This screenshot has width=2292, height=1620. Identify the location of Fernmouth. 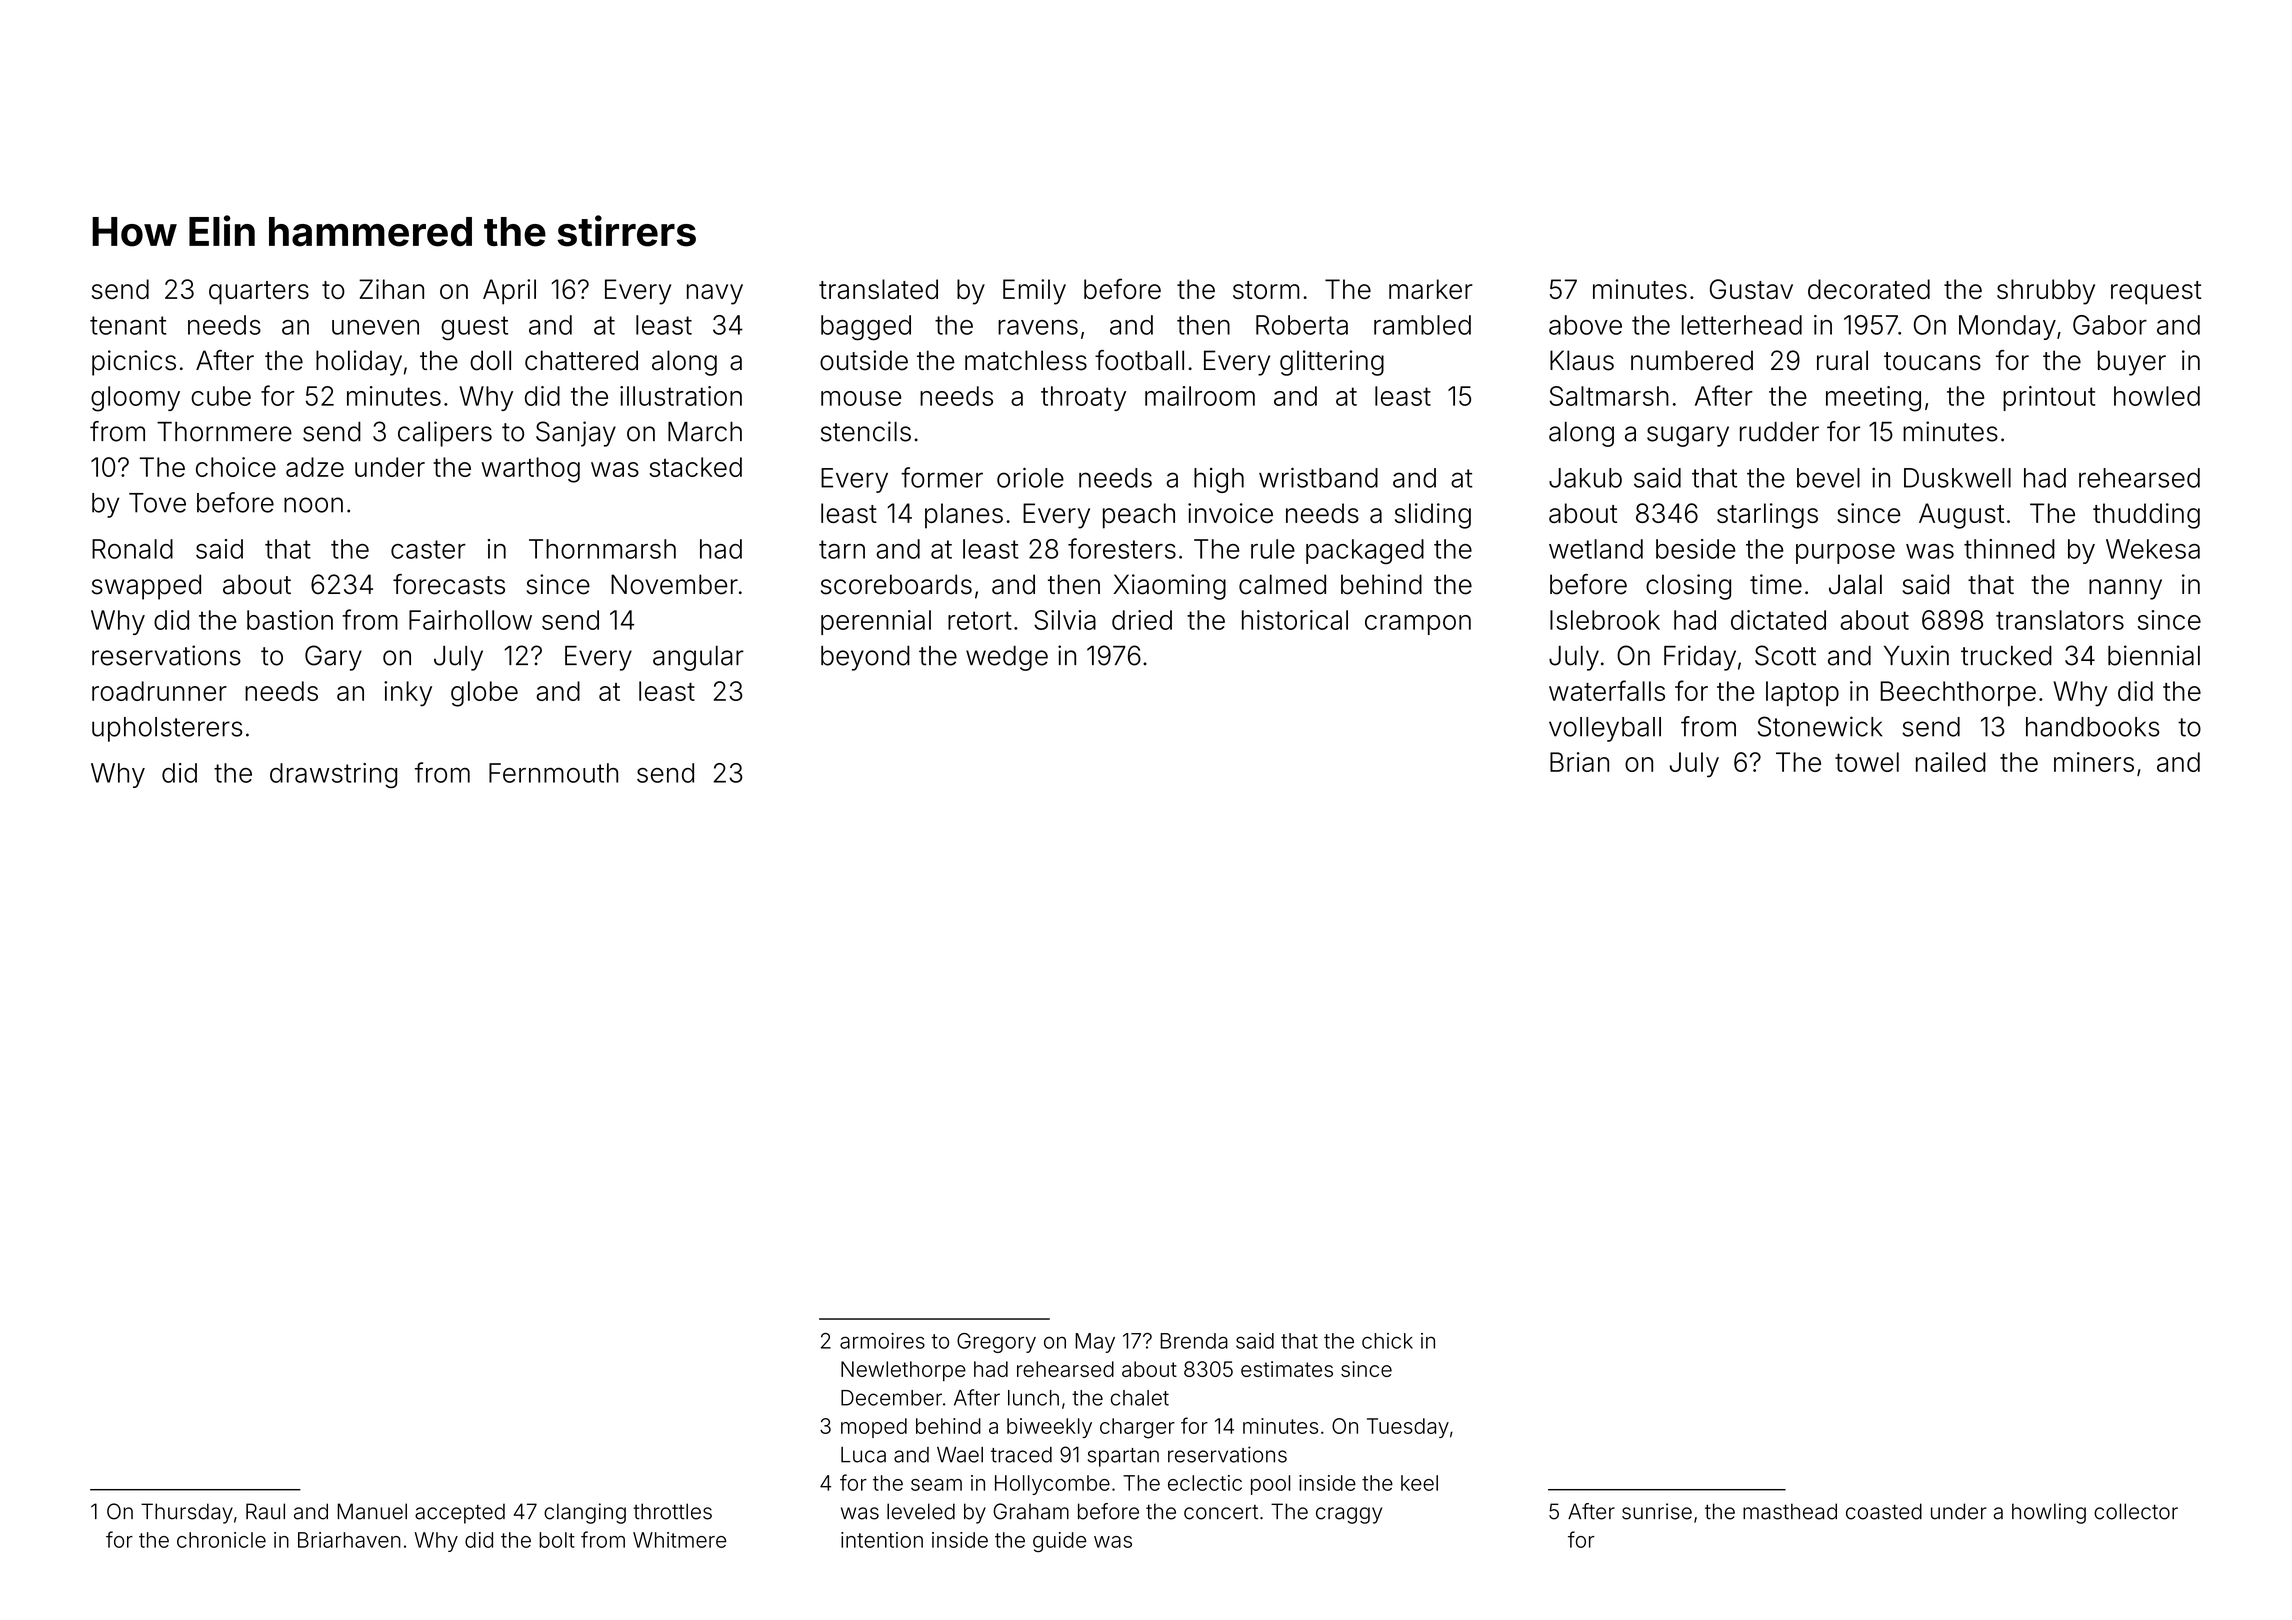
(553, 773).
